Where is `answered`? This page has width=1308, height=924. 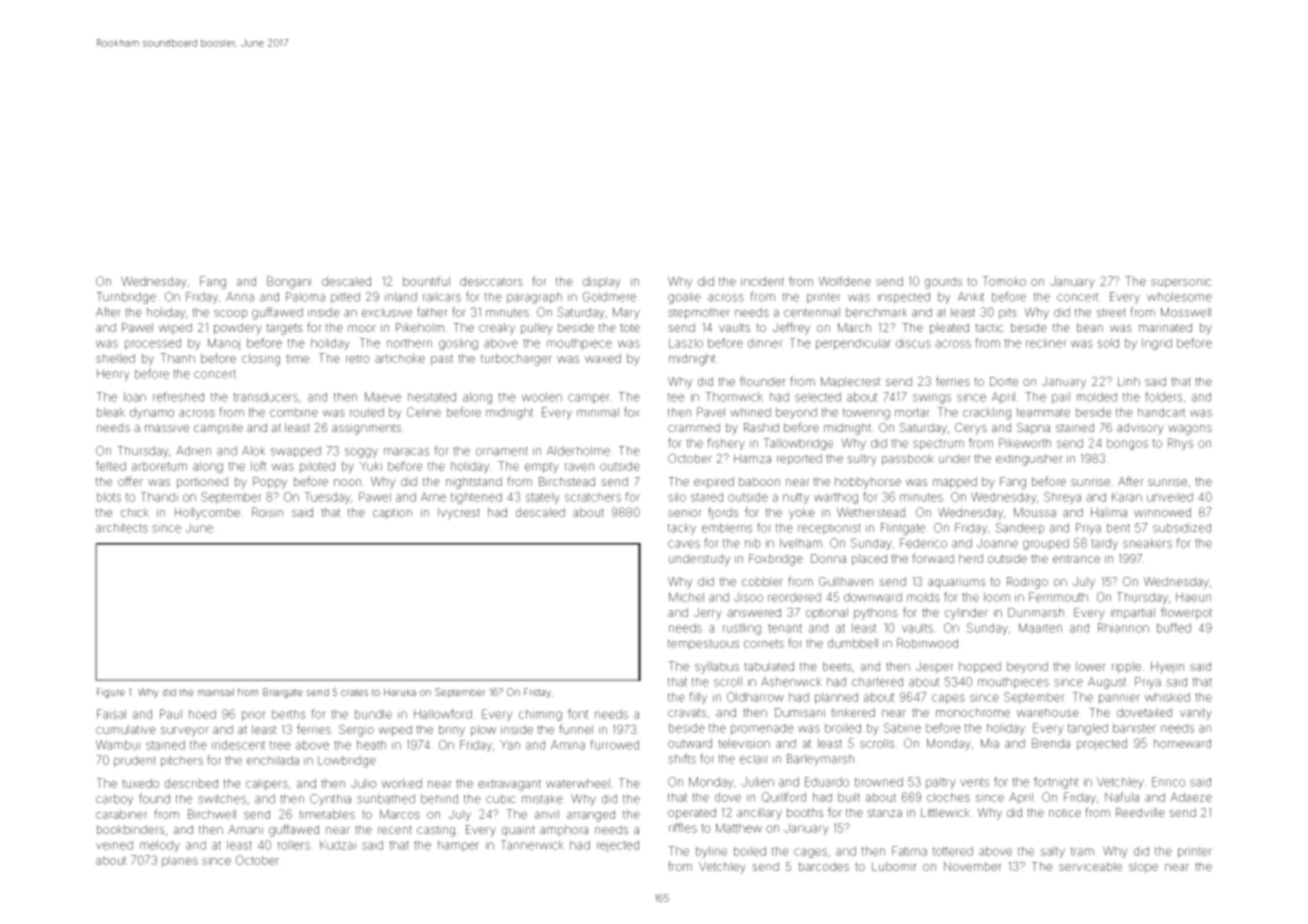
answered is located at coordinates (754, 612).
